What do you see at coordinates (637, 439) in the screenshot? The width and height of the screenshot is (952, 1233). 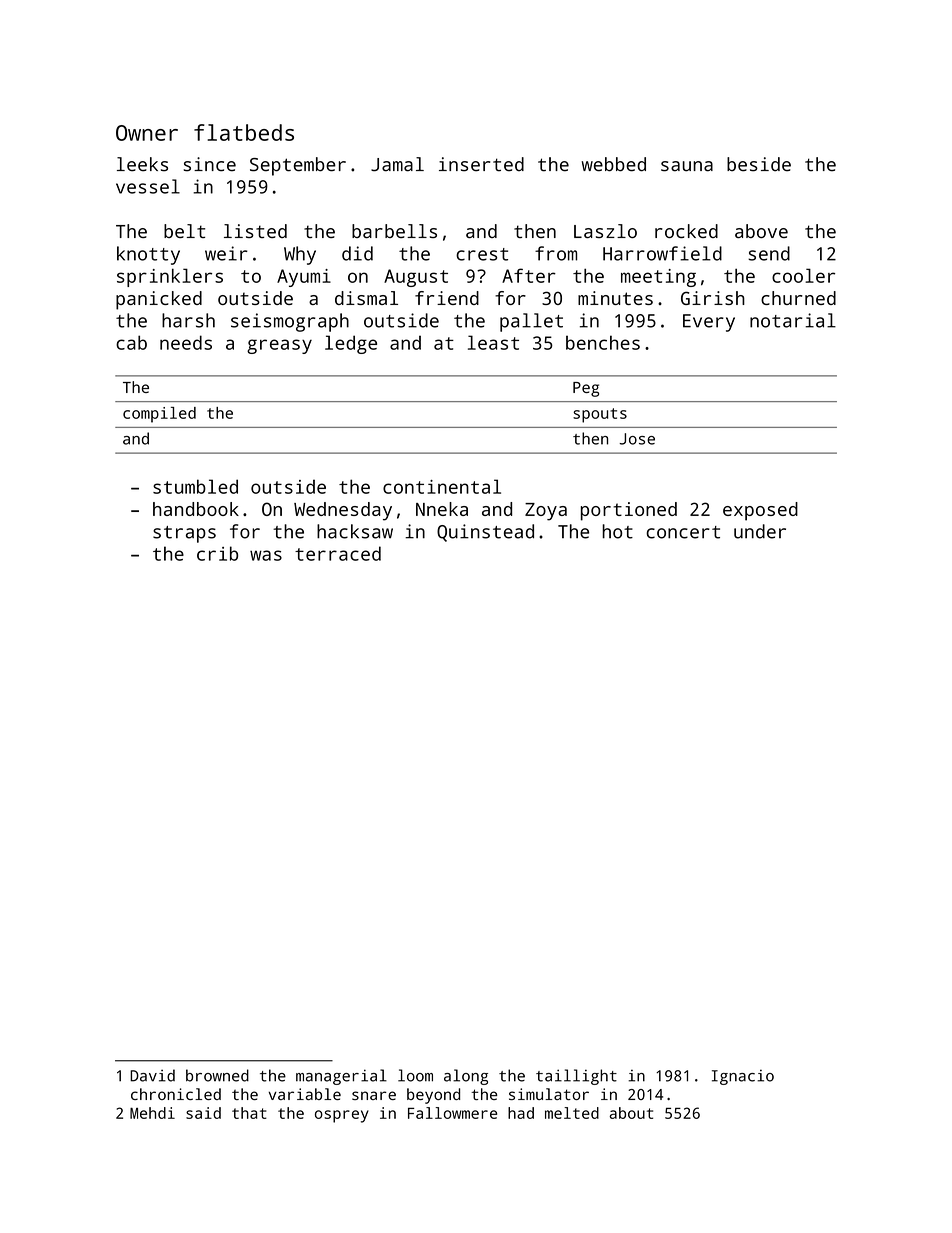 I see `Jose` at bounding box center [637, 439].
